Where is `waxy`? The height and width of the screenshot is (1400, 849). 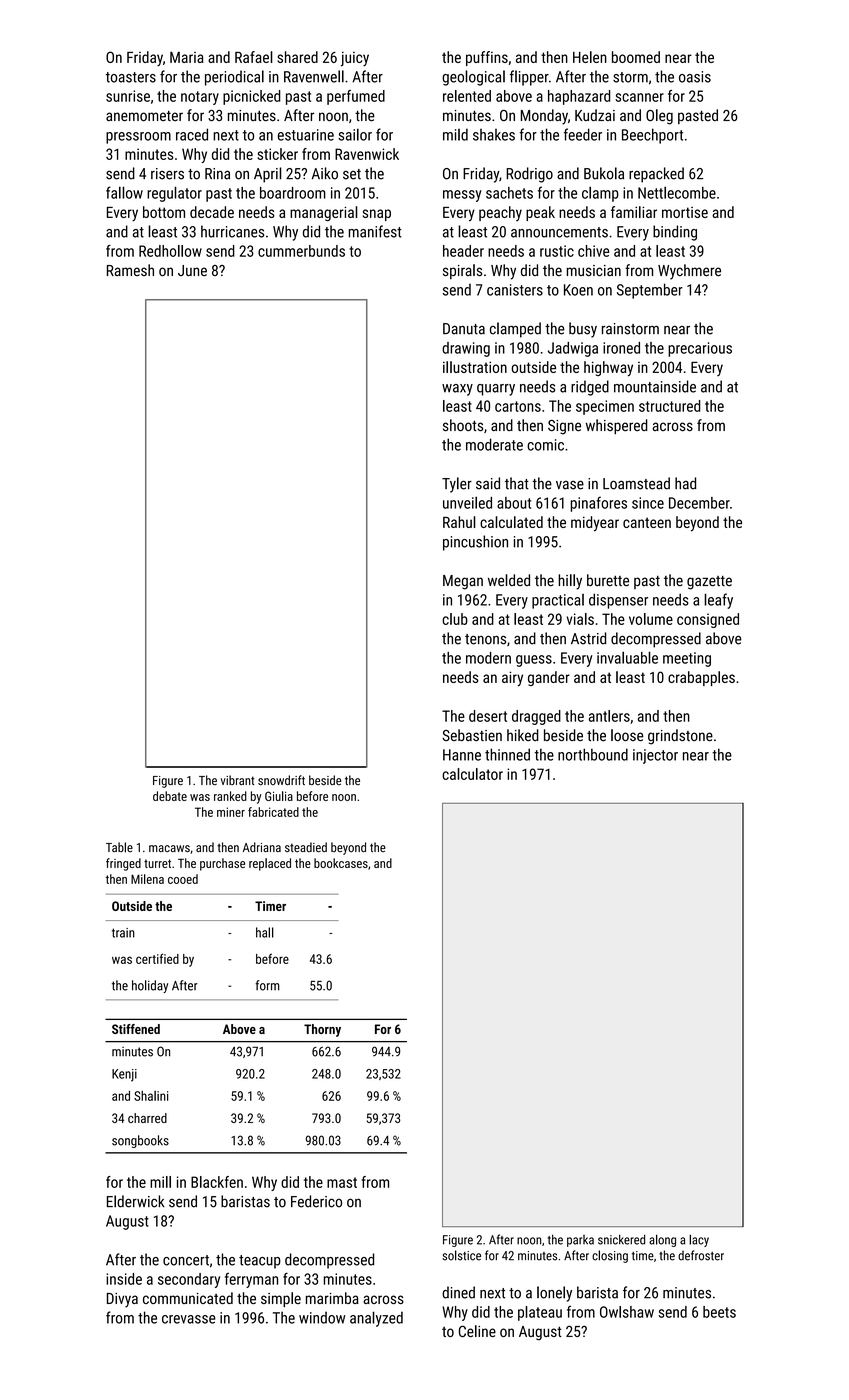 waxy is located at coordinates (457, 390).
